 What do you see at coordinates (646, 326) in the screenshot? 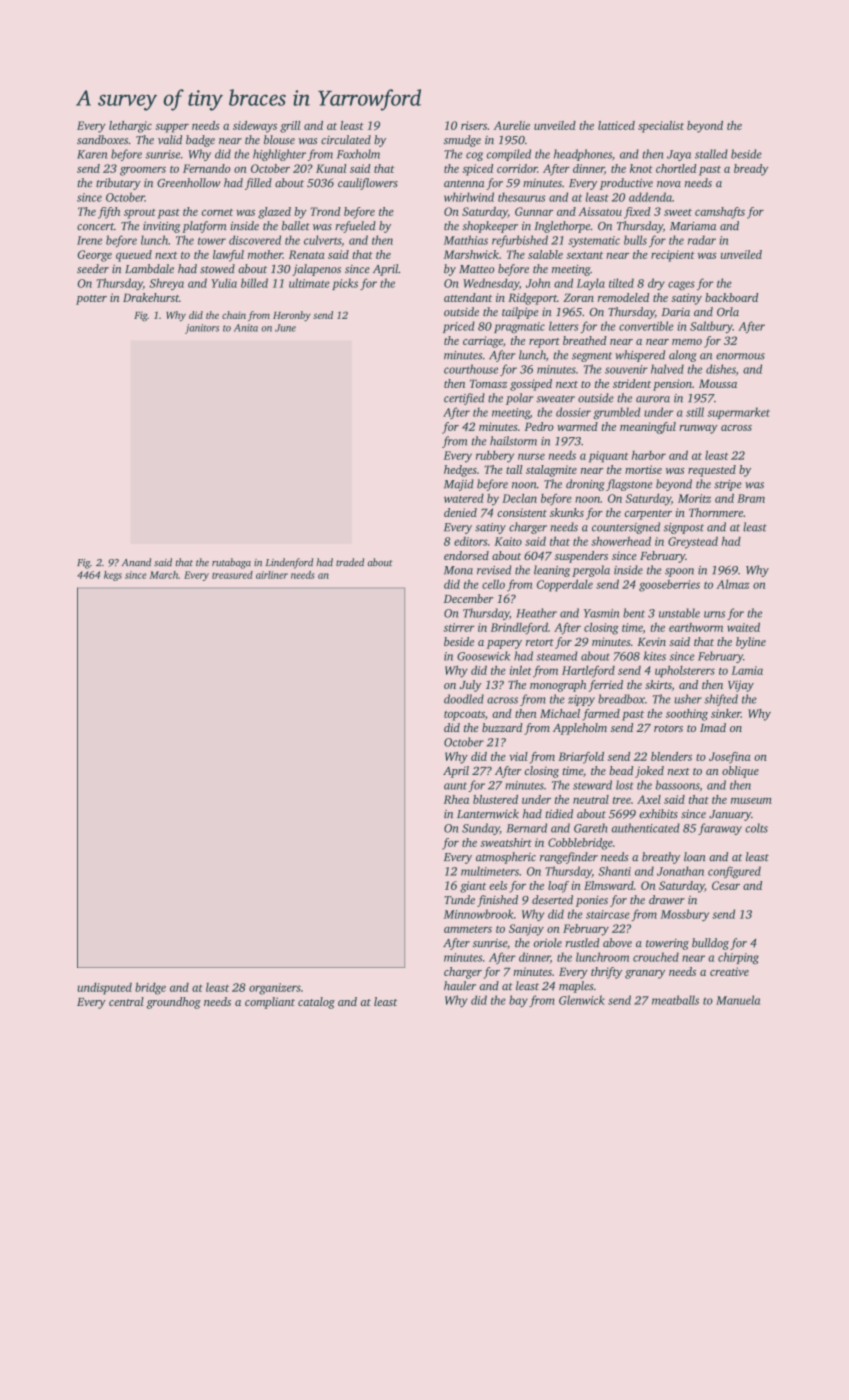
I see `convertible` at bounding box center [646, 326].
